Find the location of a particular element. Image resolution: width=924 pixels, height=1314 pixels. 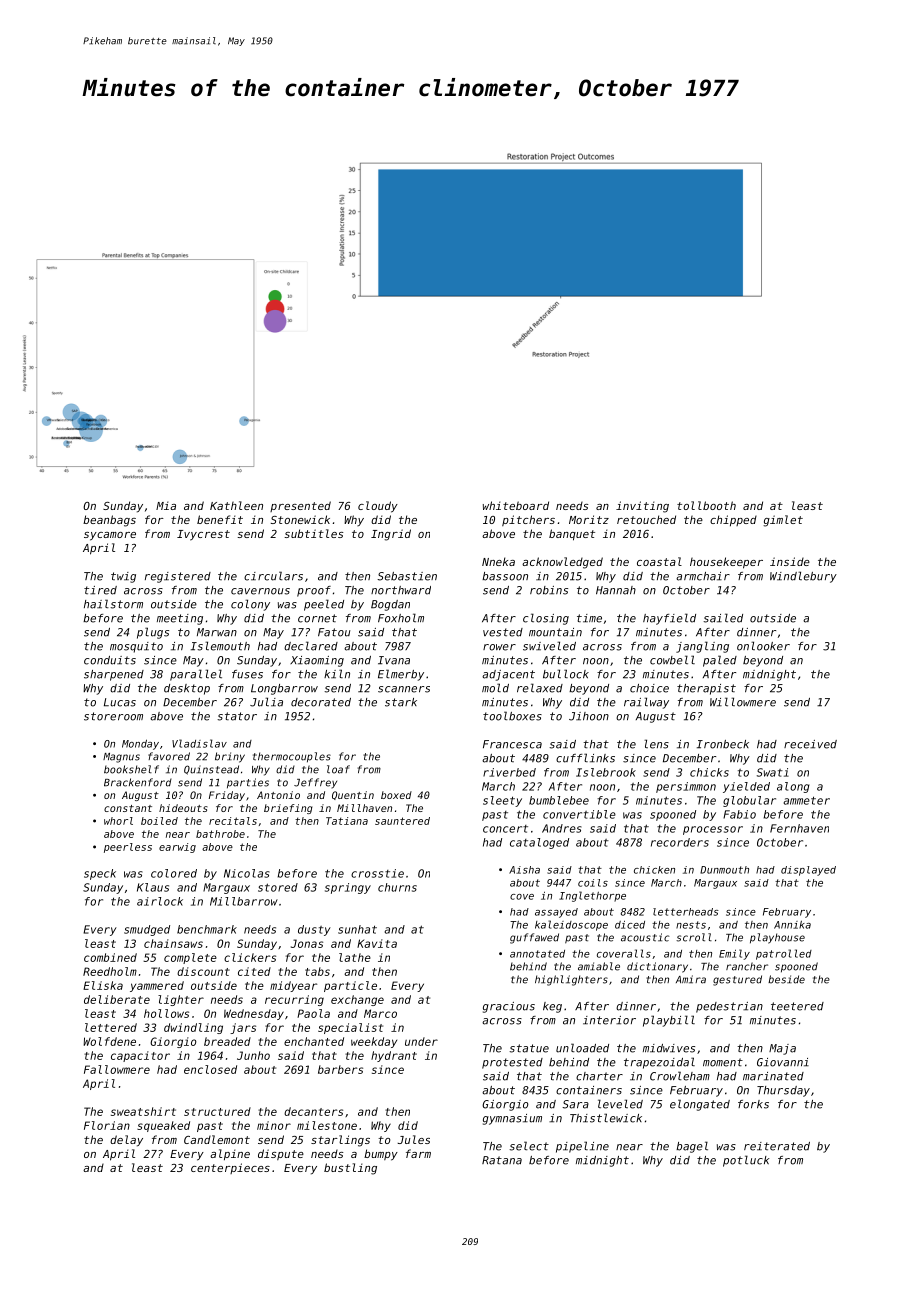

toolboxes is located at coordinates (512, 716).
